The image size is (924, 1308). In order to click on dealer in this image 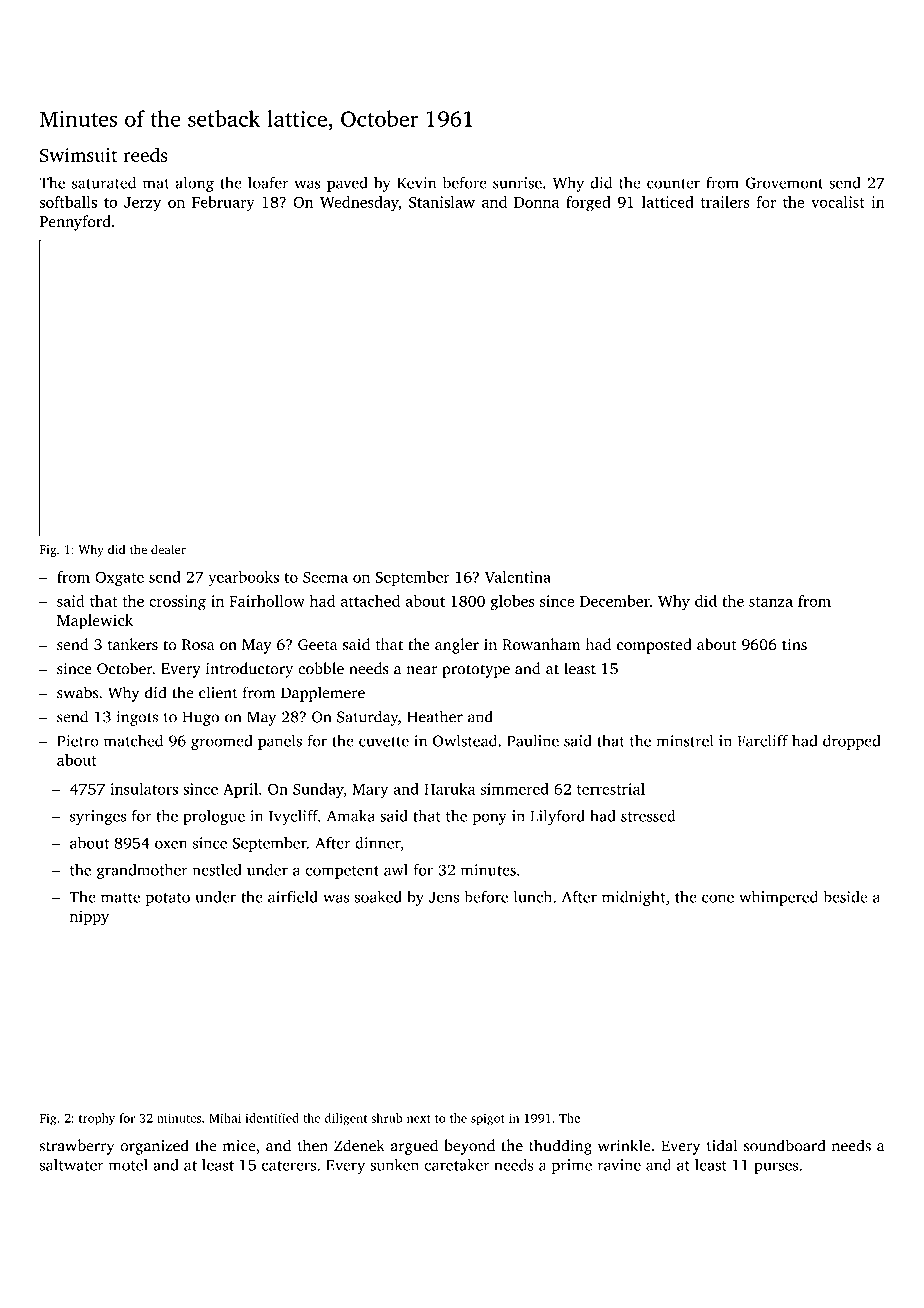, I will do `click(168, 549)`.
